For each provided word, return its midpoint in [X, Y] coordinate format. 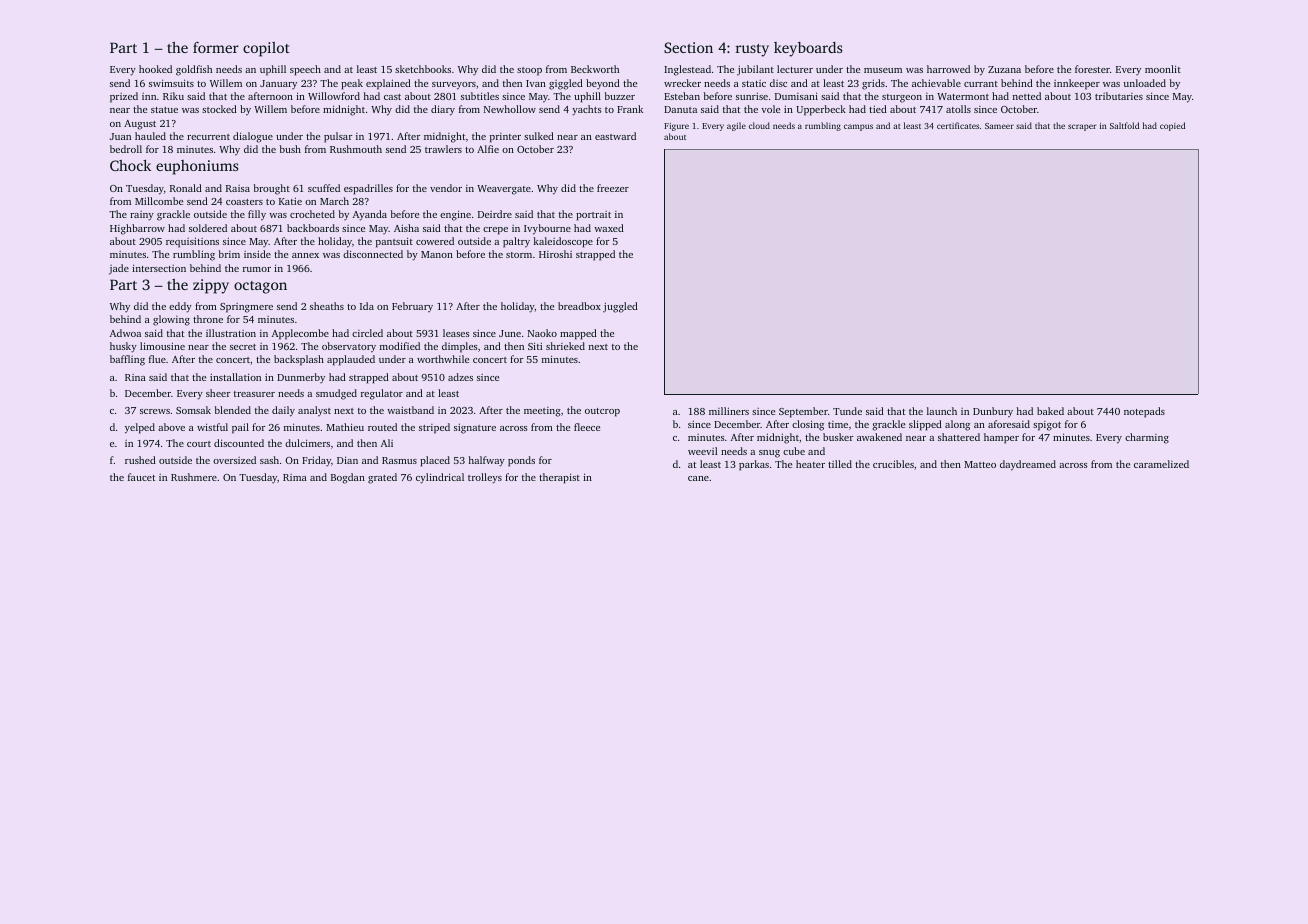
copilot [266, 49]
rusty [752, 50]
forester [1092, 69]
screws [155, 411]
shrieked [565, 346]
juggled [620, 307]
